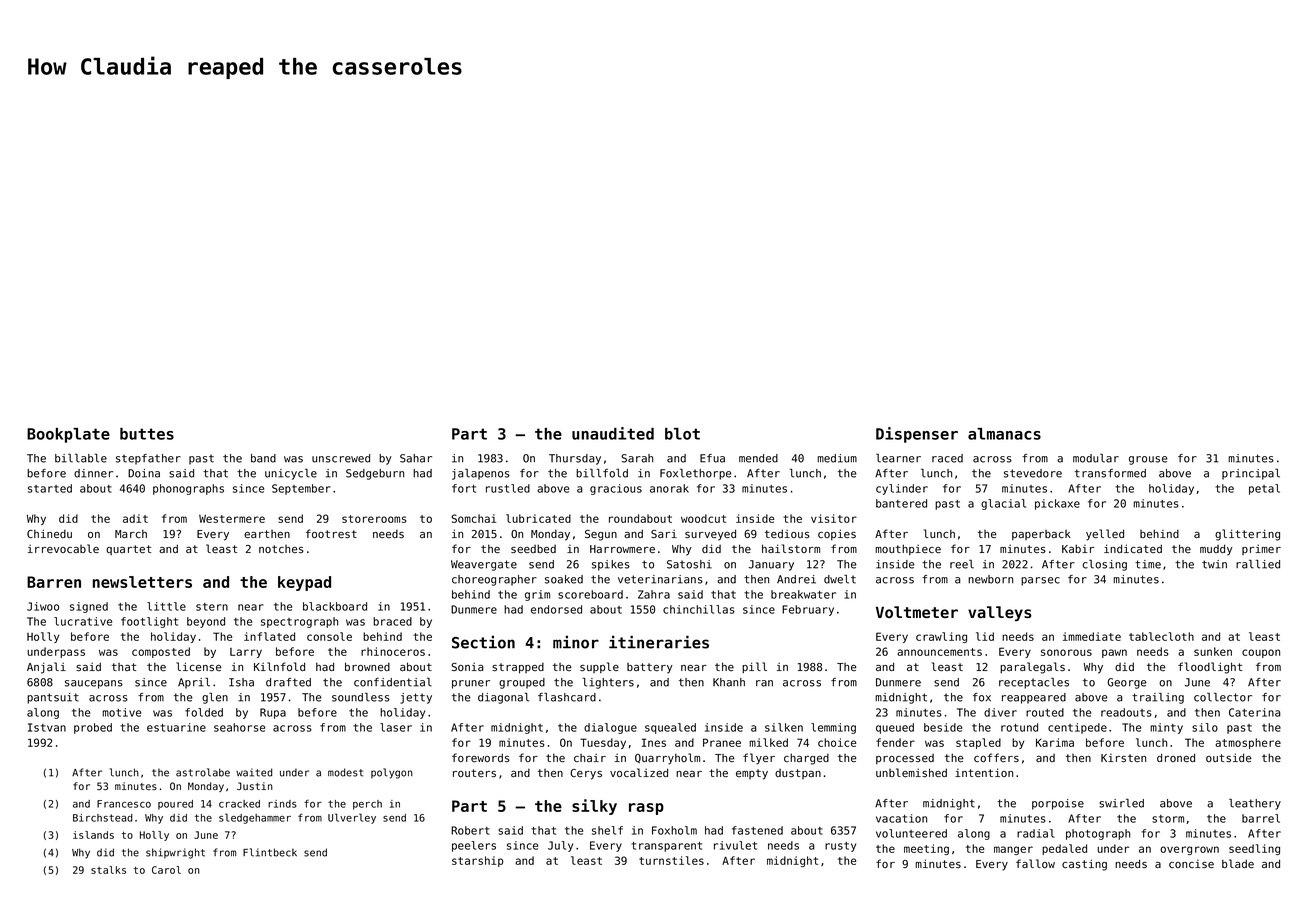 This screenshot has width=1308, height=924. What do you see at coordinates (1041, 535) in the screenshot?
I see `paperback` at bounding box center [1041, 535].
